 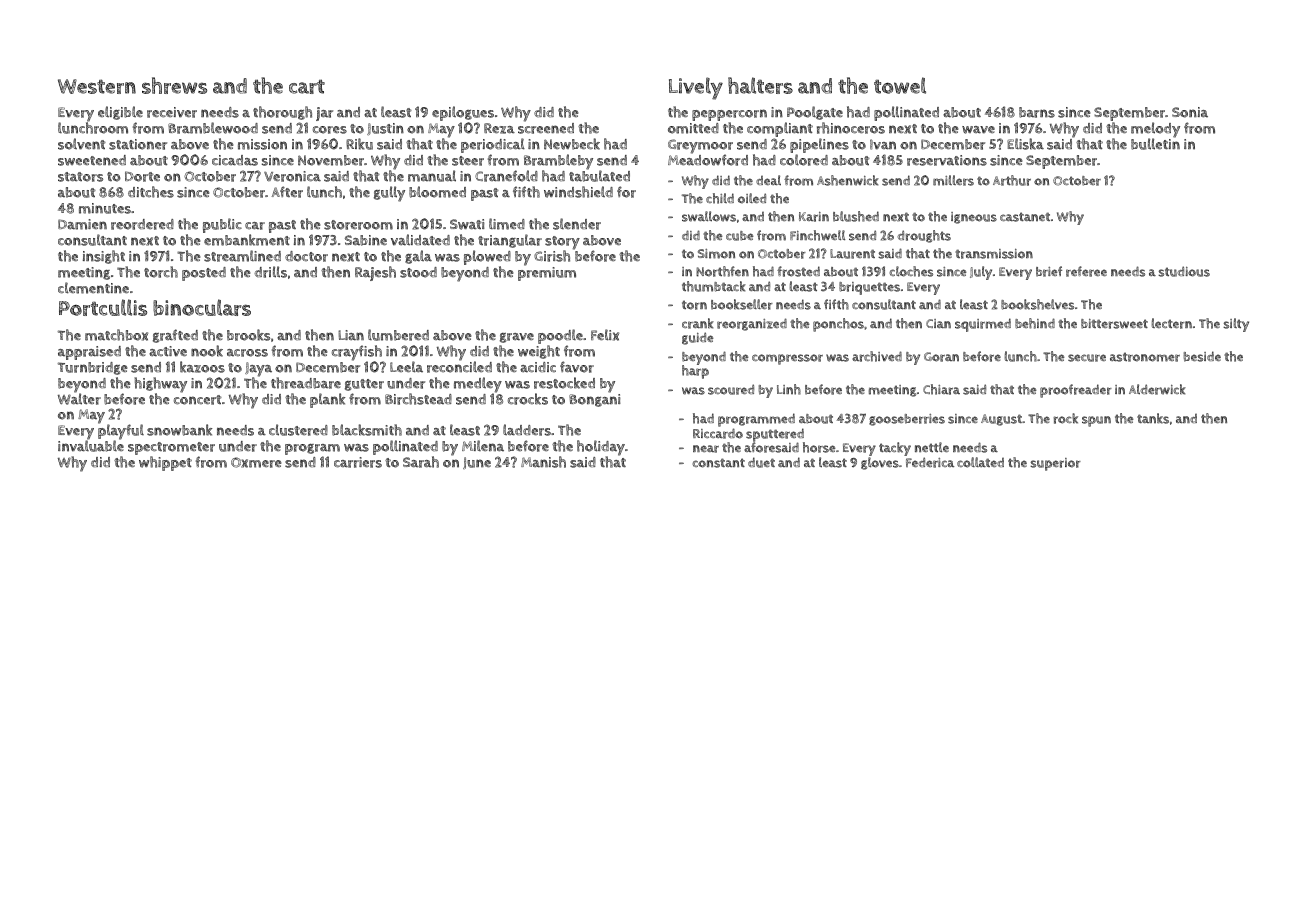 What do you see at coordinates (907, 420) in the screenshot?
I see `gooseberries` at bounding box center [907, 420].
